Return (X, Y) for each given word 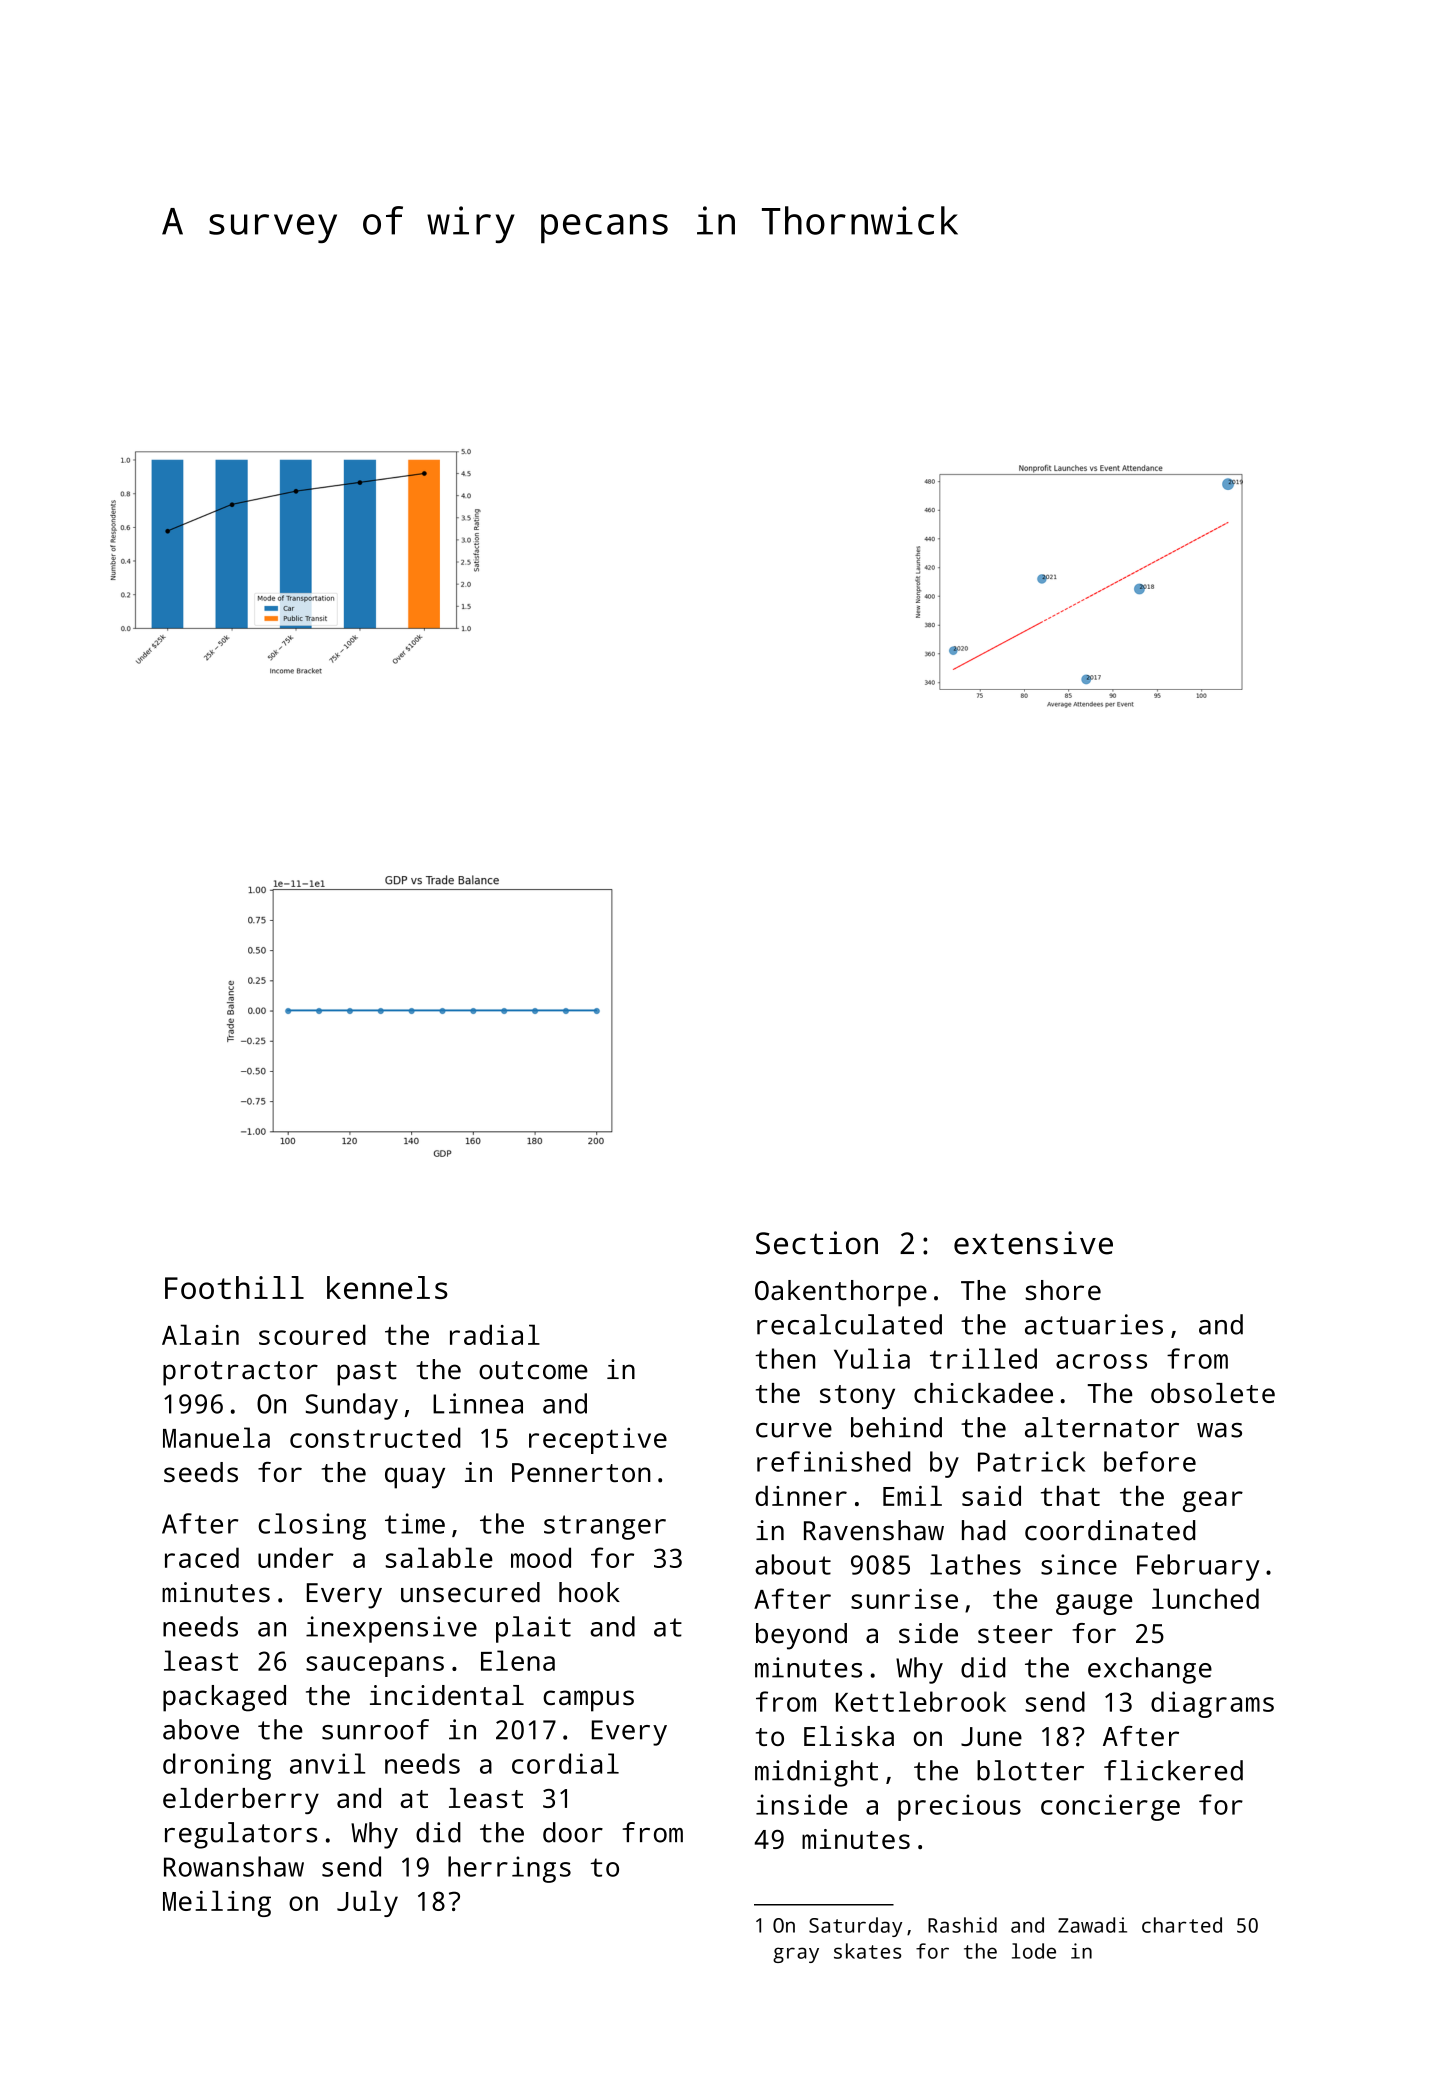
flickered (1173, 1770)
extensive (1033, 1243)
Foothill (234, 1287)
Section (817, 1243)
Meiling (217, 1904)
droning (217, 1766)
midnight (816, 1773)
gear (1213, 1501)
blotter (1030, 1770)
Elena (518, 1660)
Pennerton (581, 1472)
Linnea (478, 1403)
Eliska (849, 1736)
